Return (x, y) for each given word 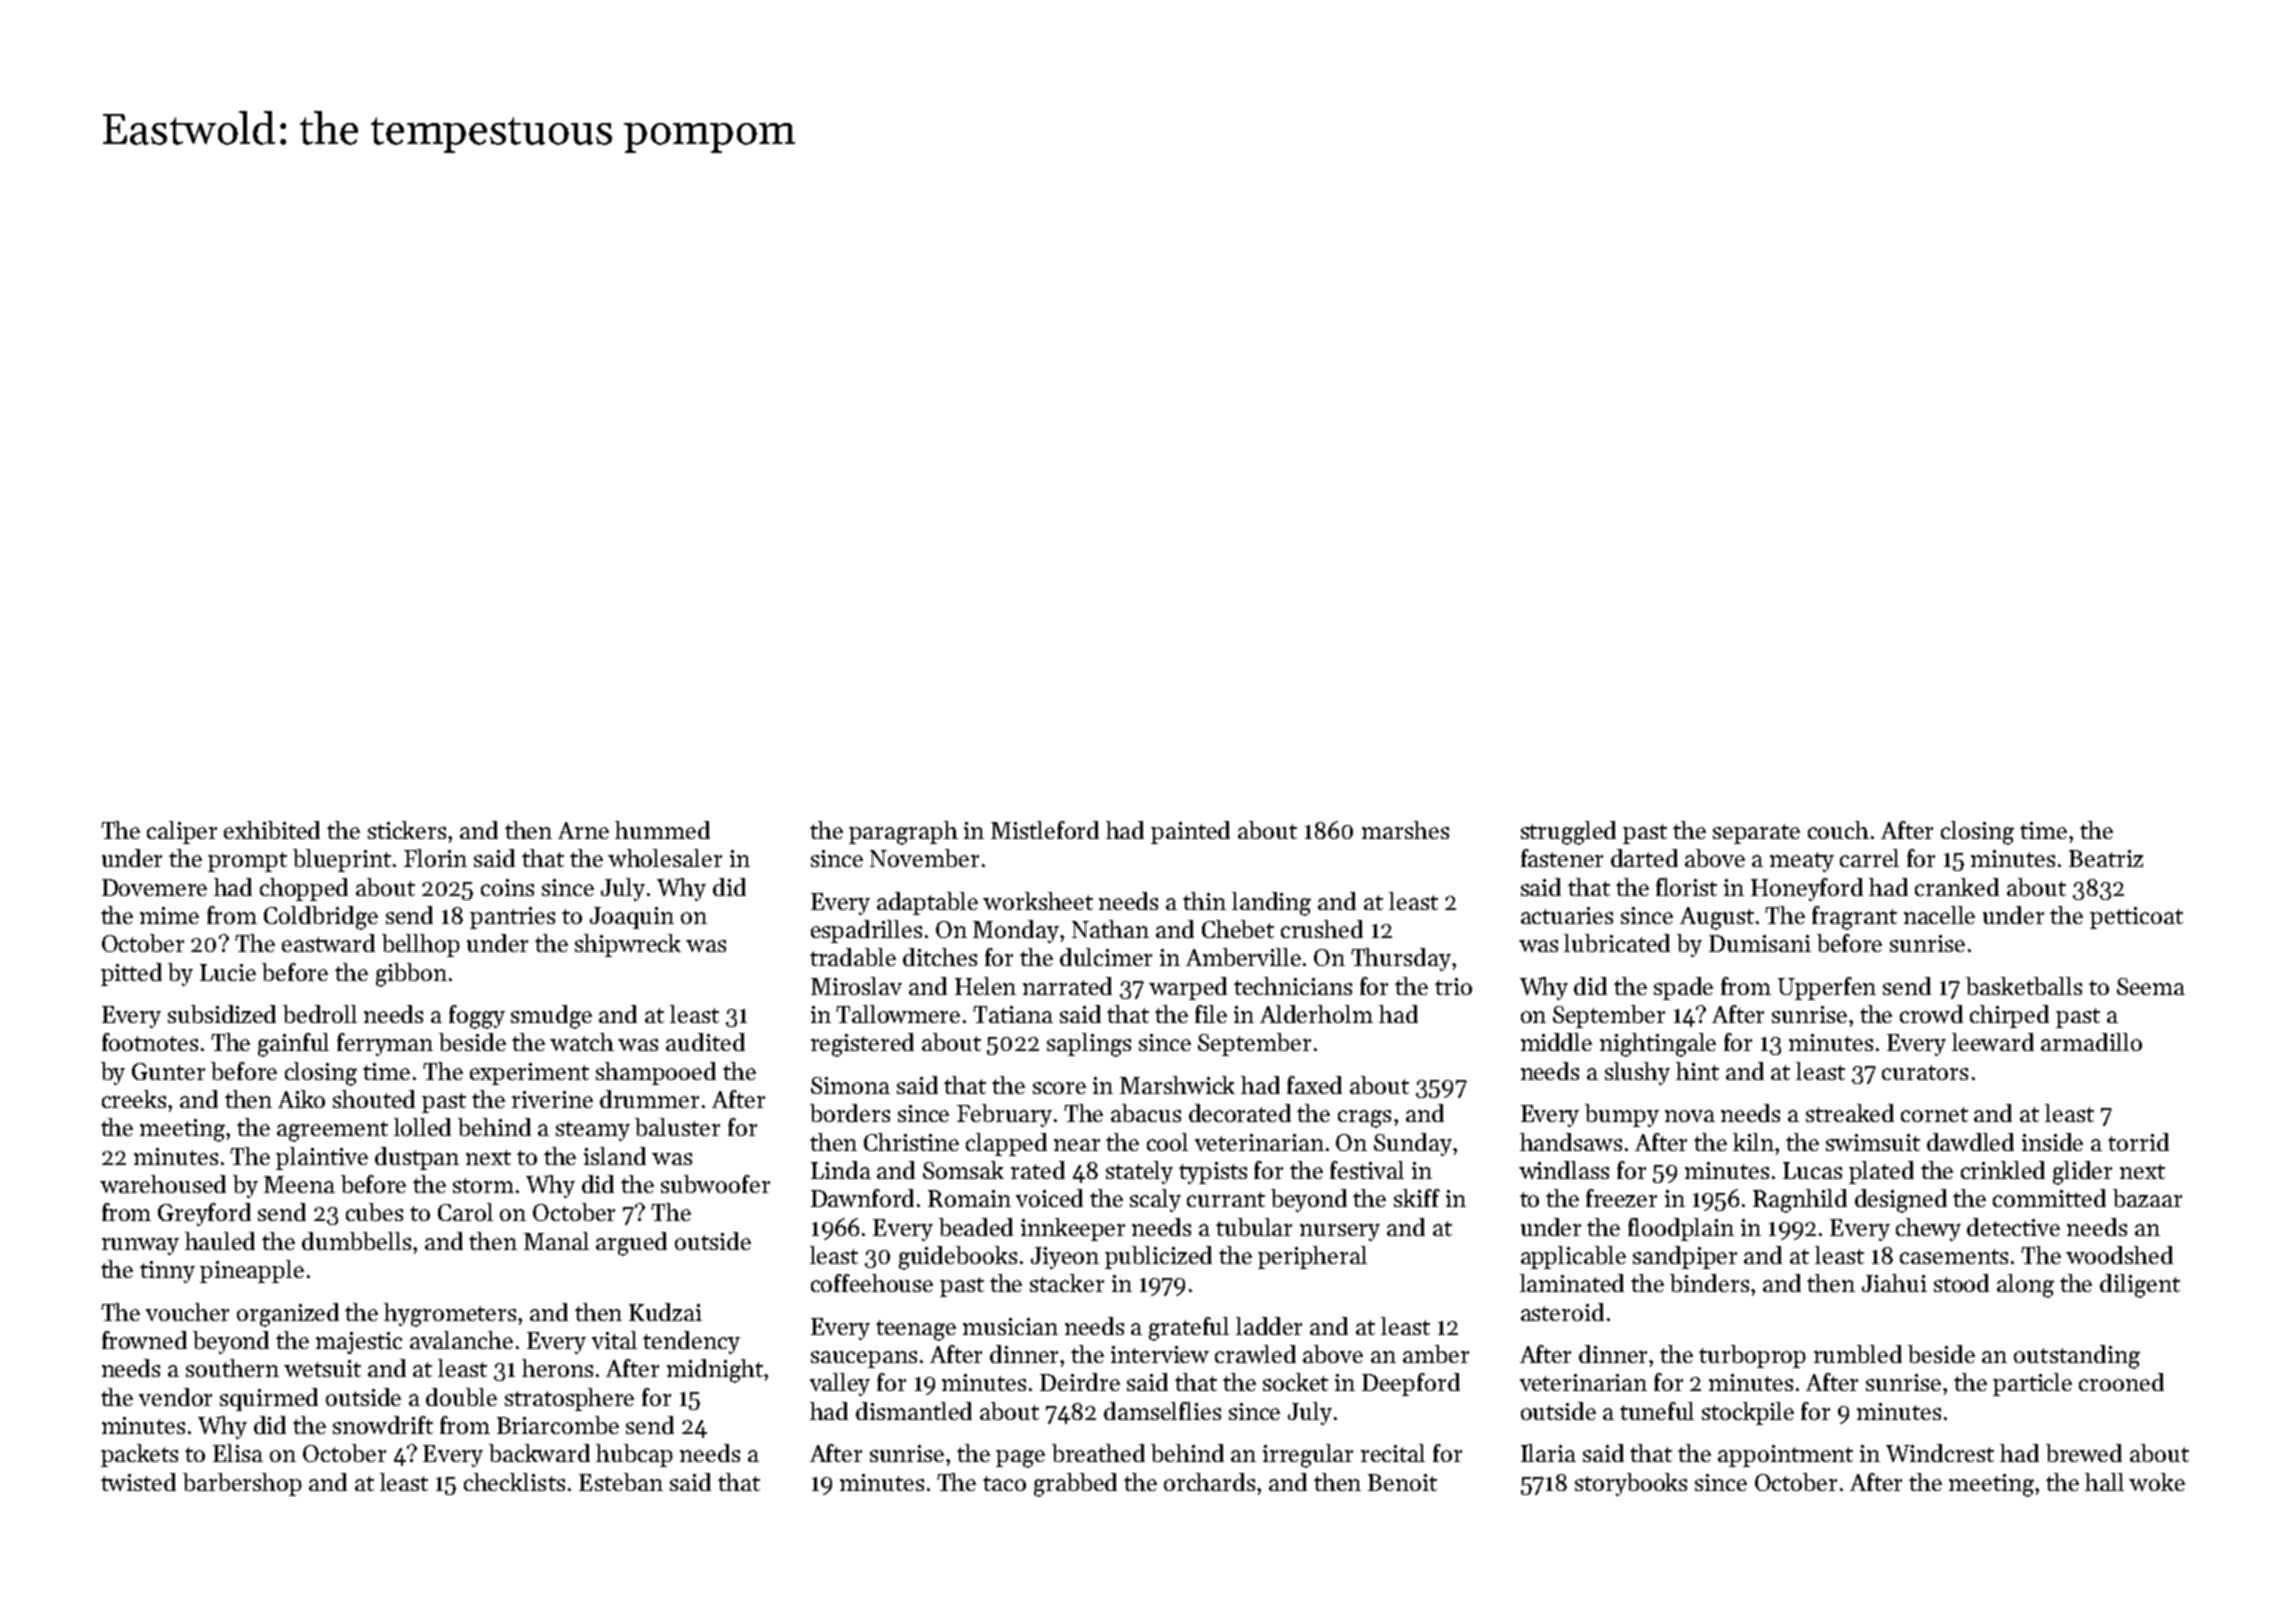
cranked (1957, 887)
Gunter (168, 1071)
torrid (2138, 1142)
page (1020, 1459)
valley (840, 1384)
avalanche (461, 1340)
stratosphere (569, 1399)
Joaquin (632, 918)
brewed (2084, 1453)
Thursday (1401, 959)
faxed (1314, 1085)
